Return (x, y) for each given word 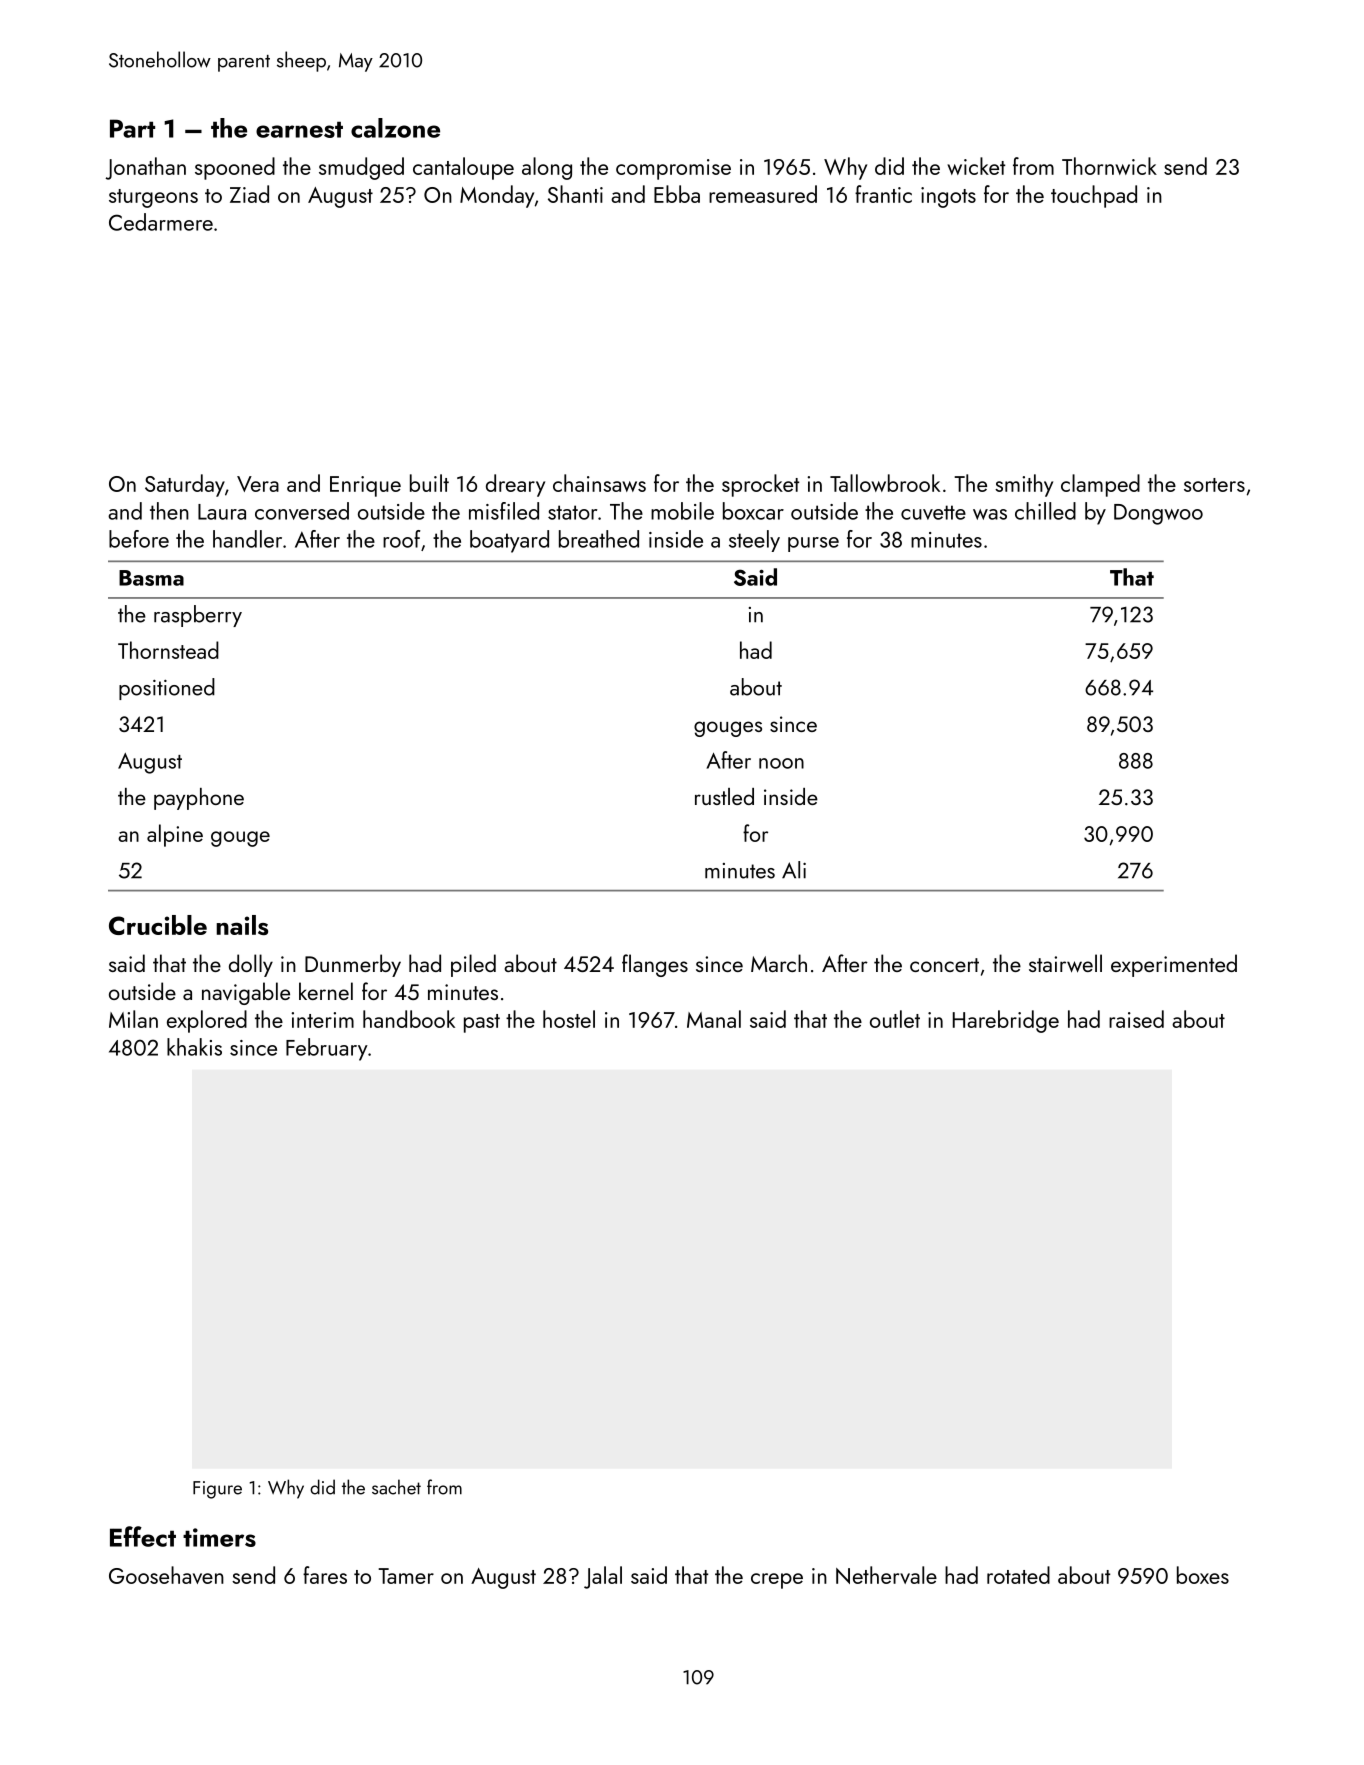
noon (781, 763)
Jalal (603, 1577)
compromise (673, 169)
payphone (199, 799)
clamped (1100, 485)
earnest (299, 129)
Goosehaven (166, 1575)
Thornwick (1109, 166)
